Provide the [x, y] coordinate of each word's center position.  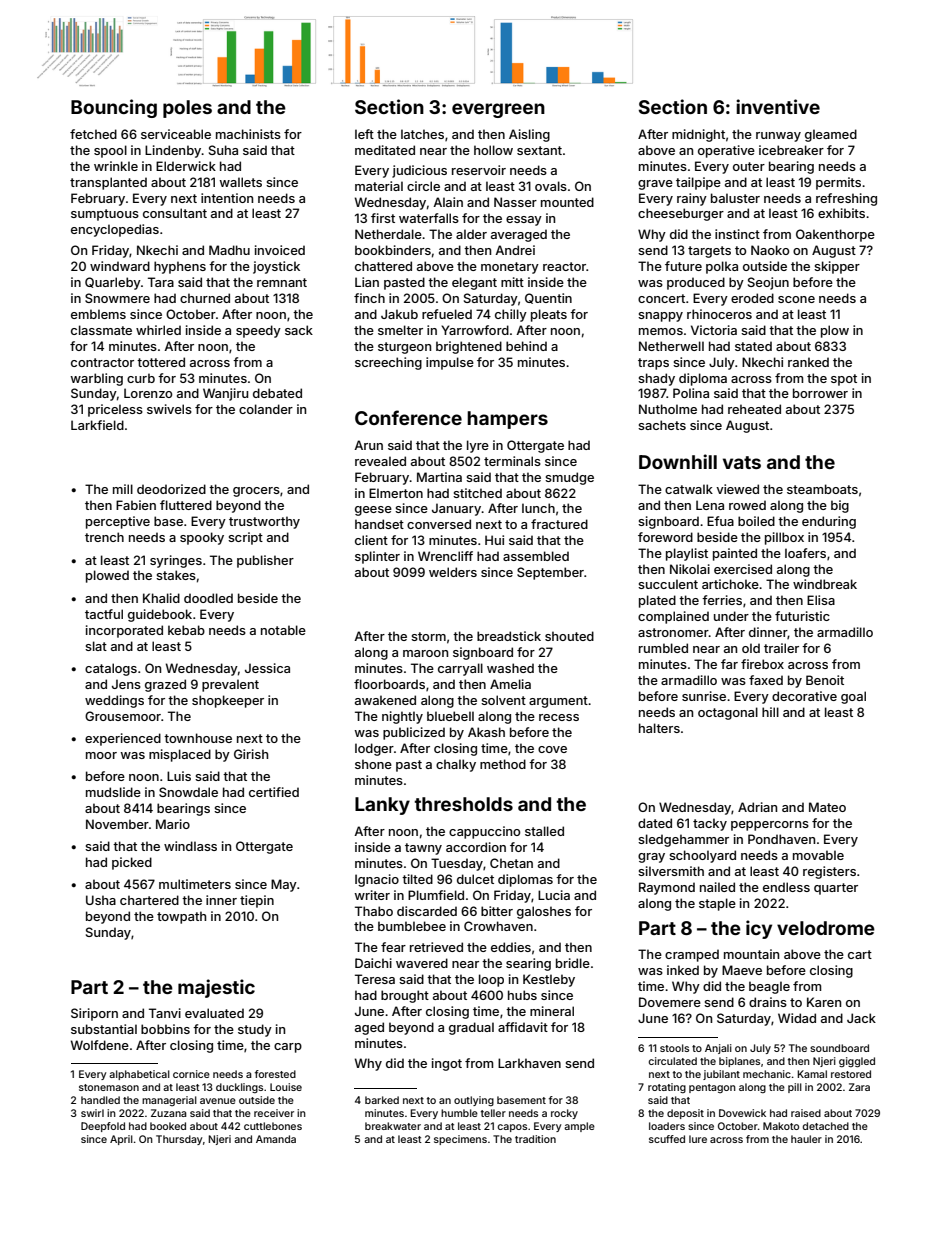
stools [674, 1048]
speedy [258, 331]
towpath [181, 917]
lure [698, 1139]
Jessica [267, 668]
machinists [248, 134]
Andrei [515, 250]
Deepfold [103, 1127]
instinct [737, 234]
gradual [471, 1028]
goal [853, 697]
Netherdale [388, 234]
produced [696, 283]
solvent [503, 700]
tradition [535, 1139]
